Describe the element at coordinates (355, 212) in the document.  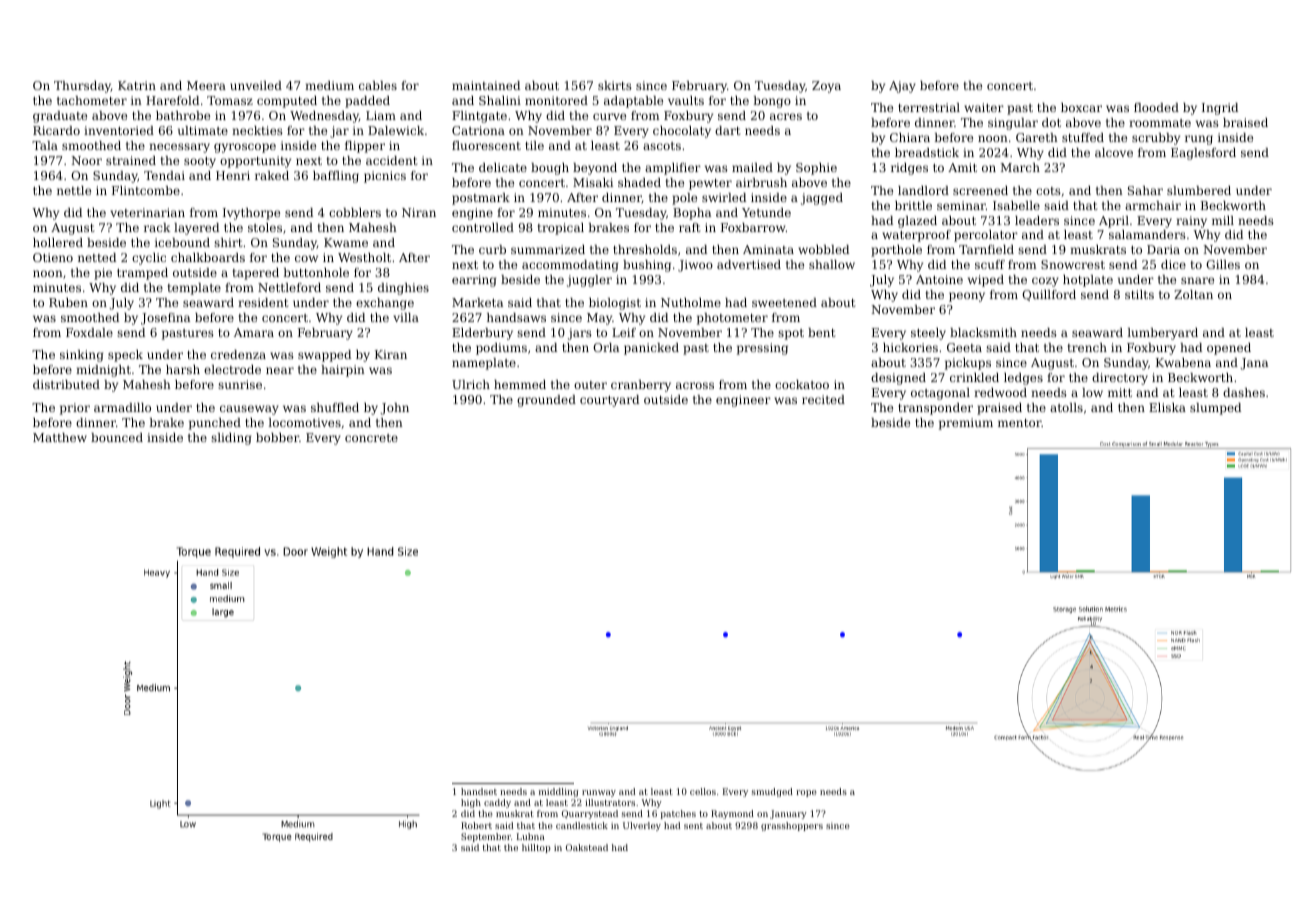
I see `cobblers` at that location.
